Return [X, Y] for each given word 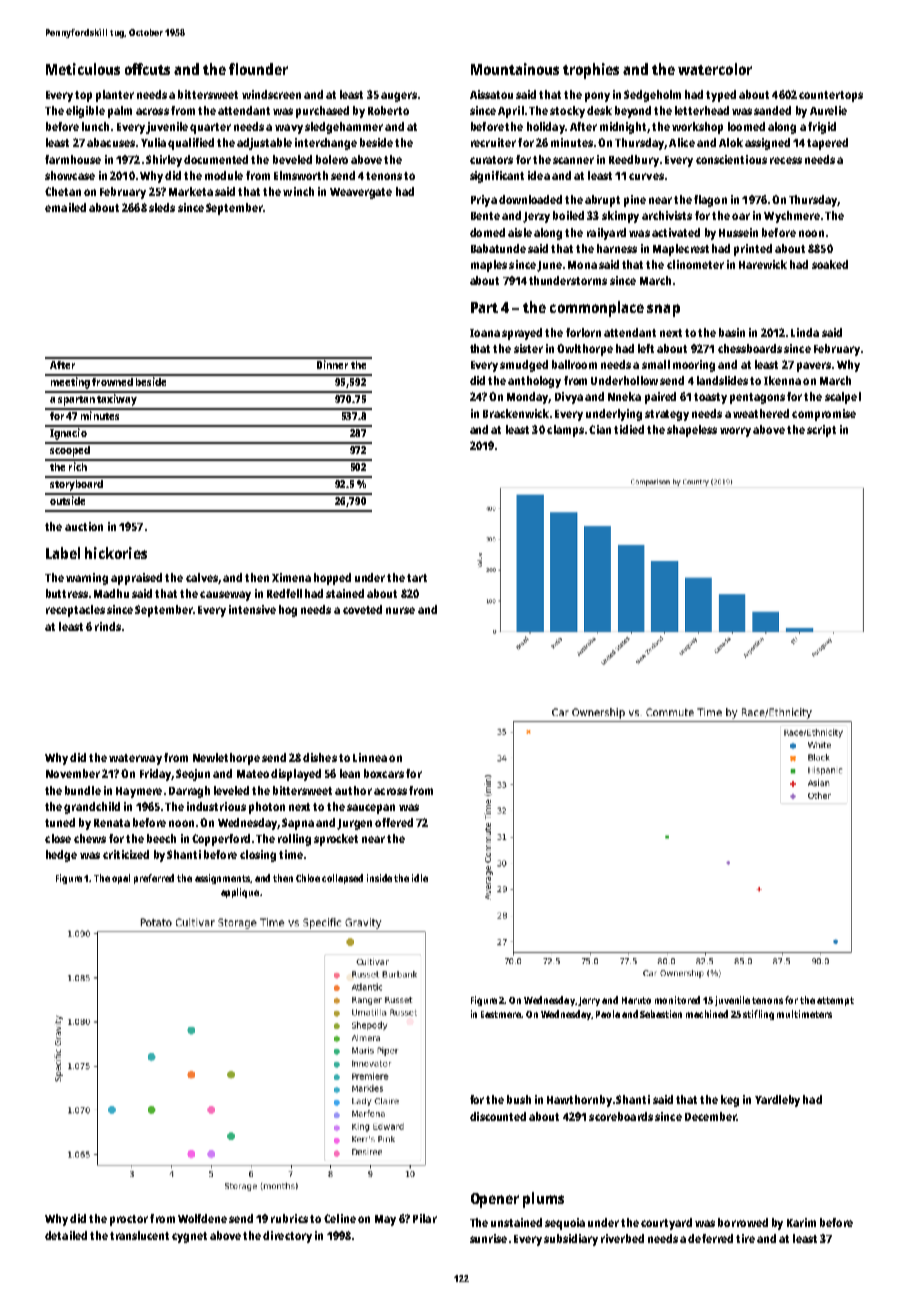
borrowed [743, 1222]
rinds [108, 626]
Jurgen [354, 824]
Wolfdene [202, 1218]
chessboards [750, 348]
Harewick [763, 264]
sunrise [488, 1238]
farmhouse [73, 159]
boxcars [384, 773]
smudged [524, 366]
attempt [835, 1001]
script [821, 431]
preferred [154, 879]
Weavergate [361, 193]
